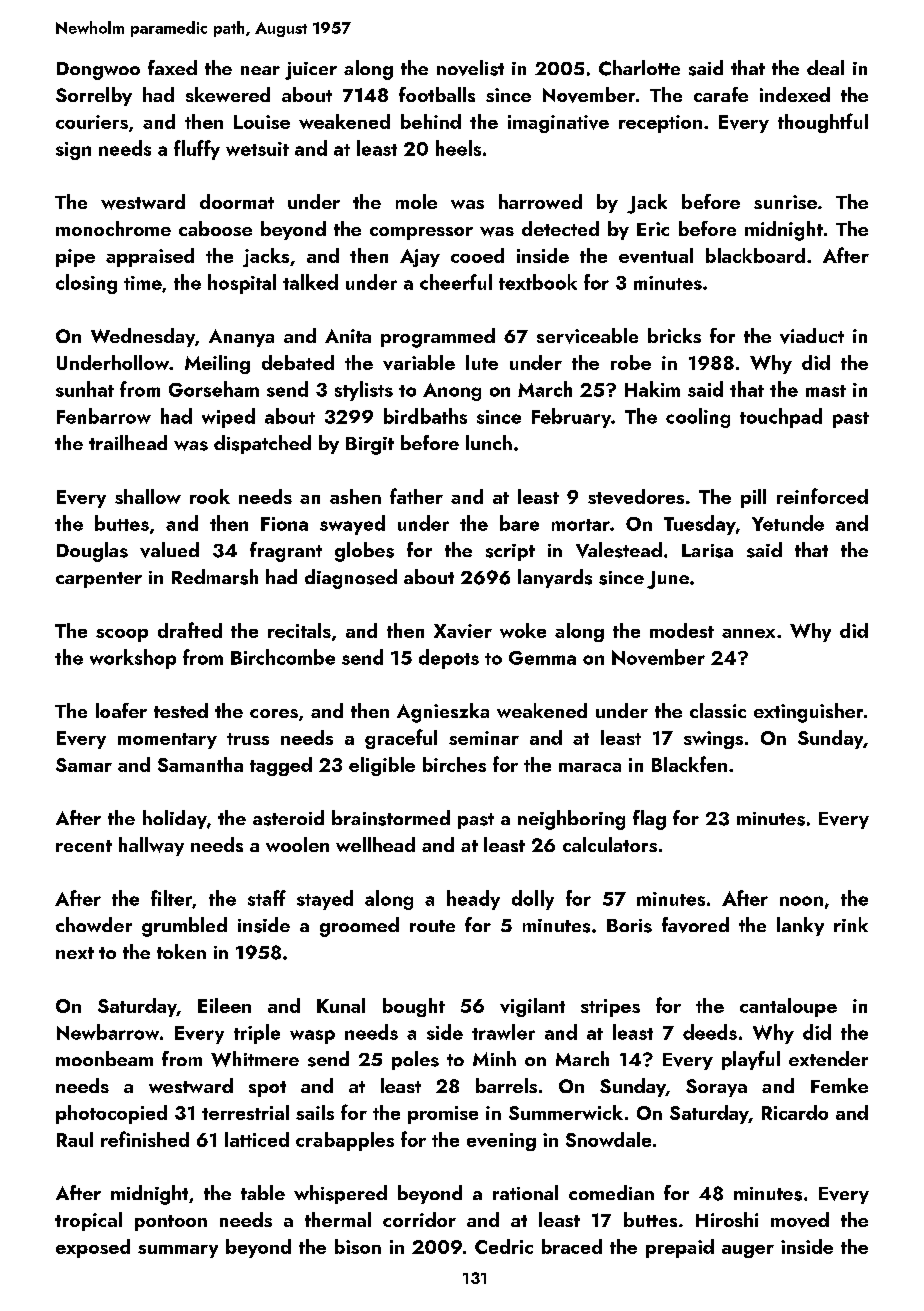 The image size is (924, 1311). What do you see at coordinates (364, 552) in the page?
I see `globes` at bounding box center [364, 552].
